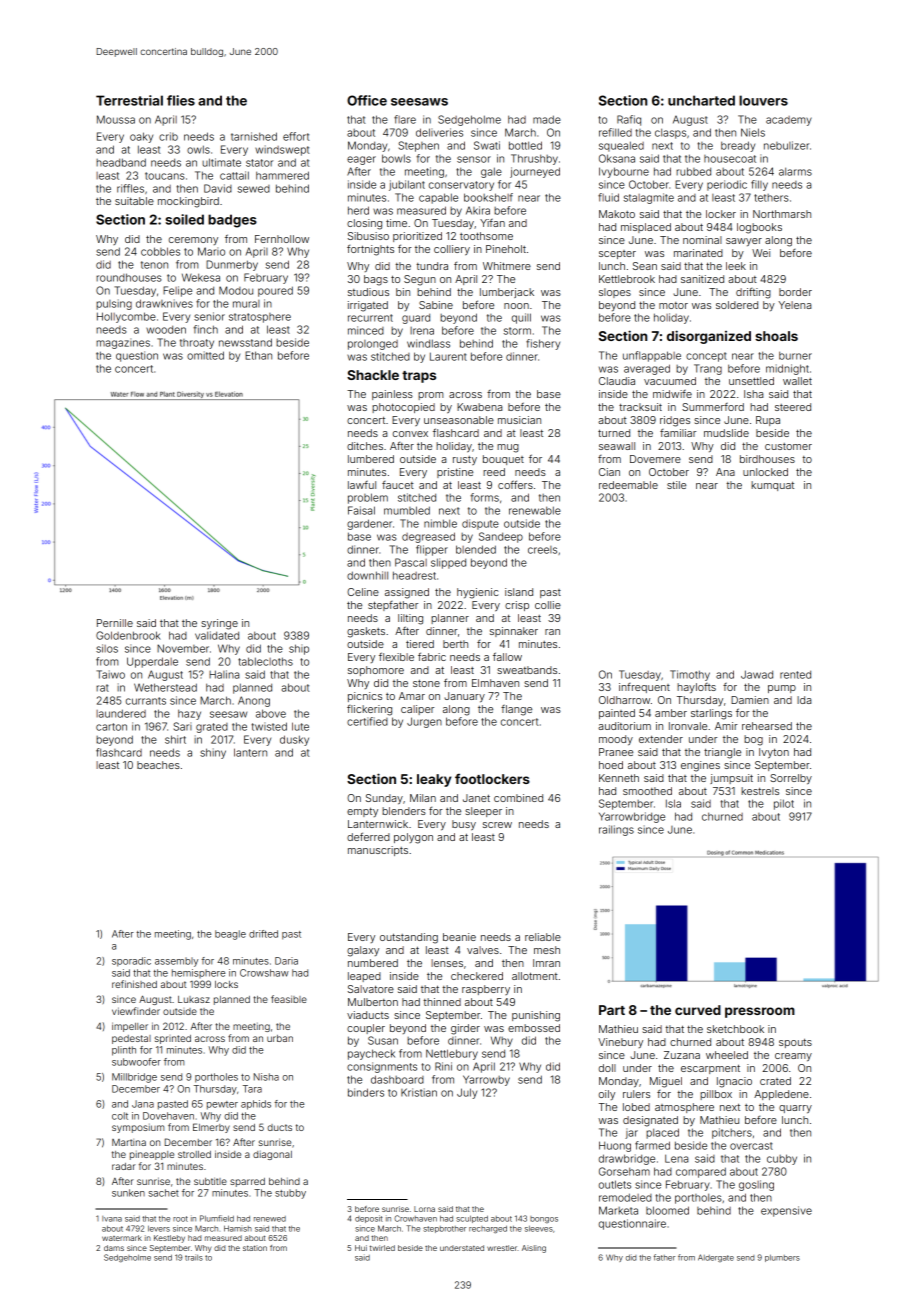  I want to click on Ironvale, so click(688, 726).
